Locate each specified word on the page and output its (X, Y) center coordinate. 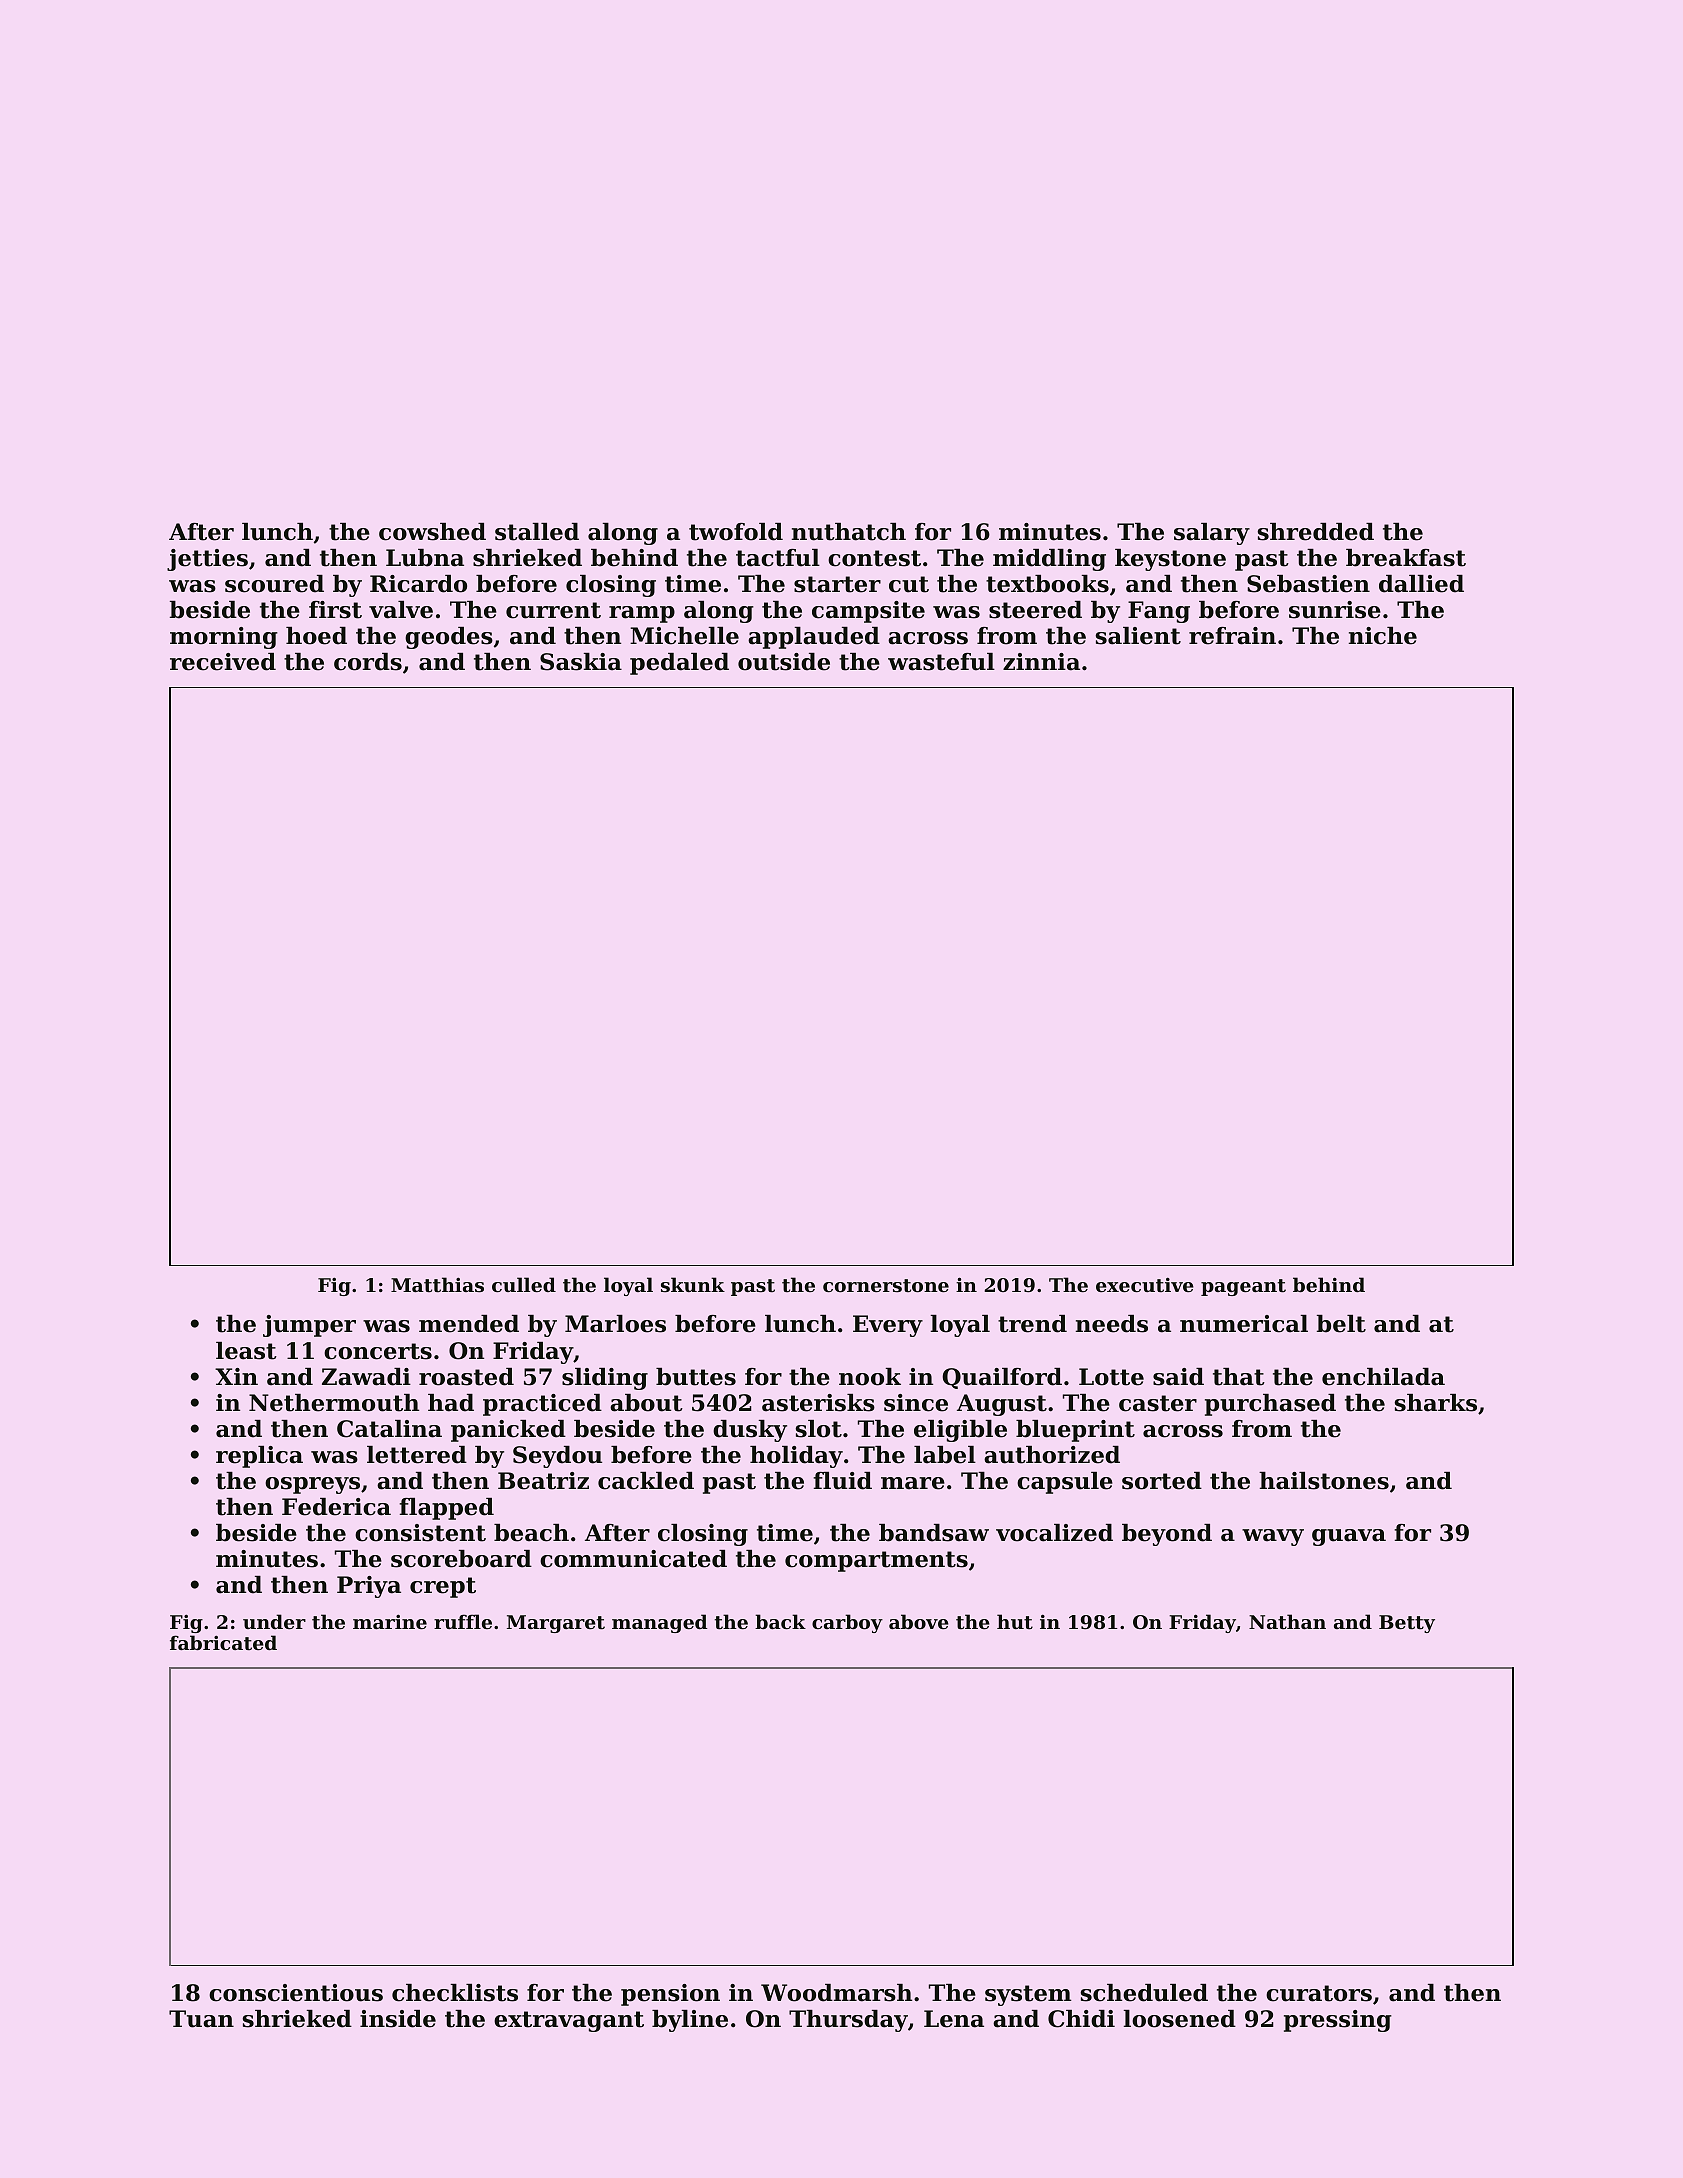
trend (1032, 1324)
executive (1145, 1285)
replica (259, 1457)
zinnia (1041, 662)
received (223, 662)
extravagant (569, 2021)
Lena (954, 2019)
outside (784, 662)
